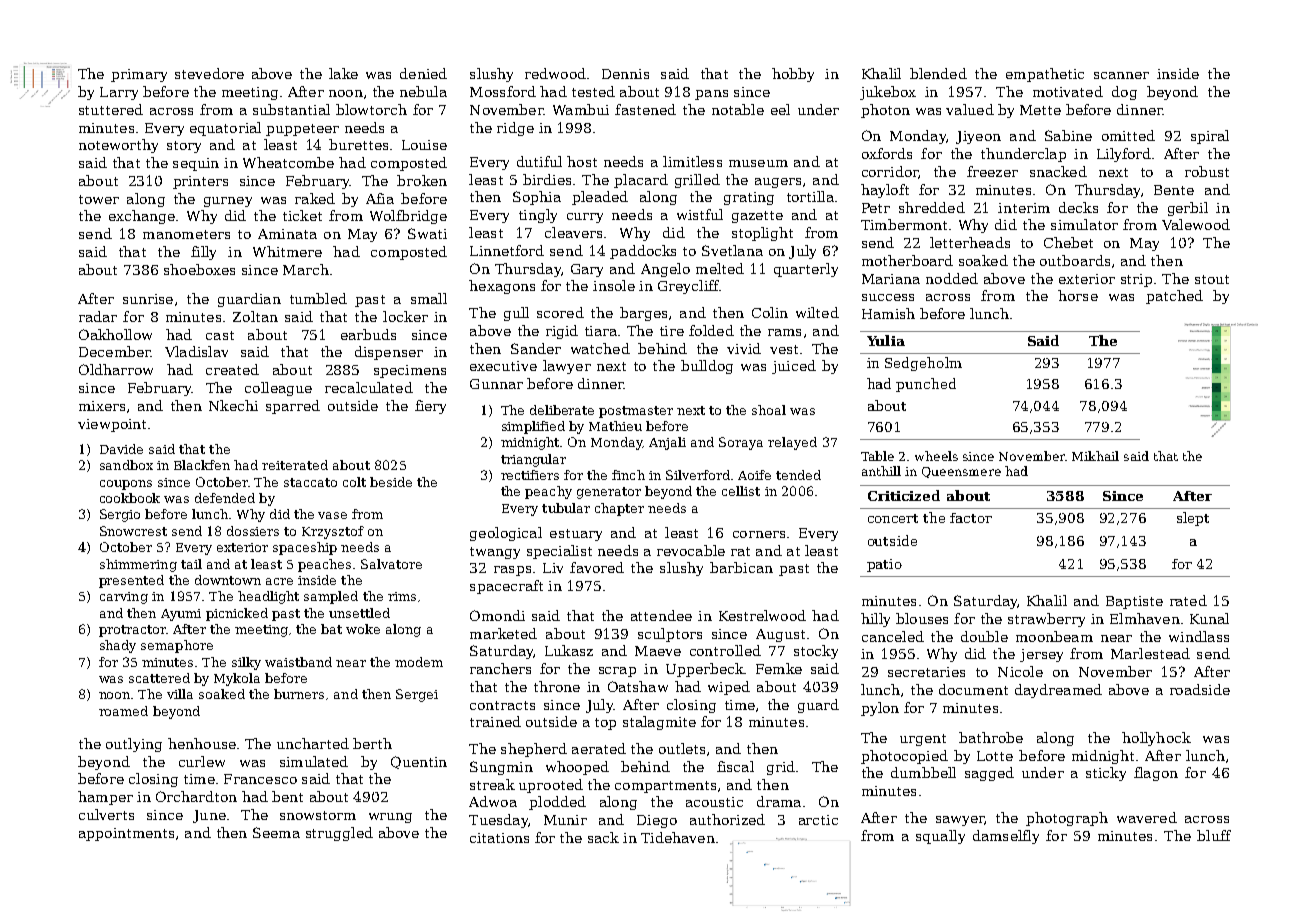 This document has height=924, width=1308. Describe the element at coordinates (148, 299) in the document. I see `sunrise` at that location.
